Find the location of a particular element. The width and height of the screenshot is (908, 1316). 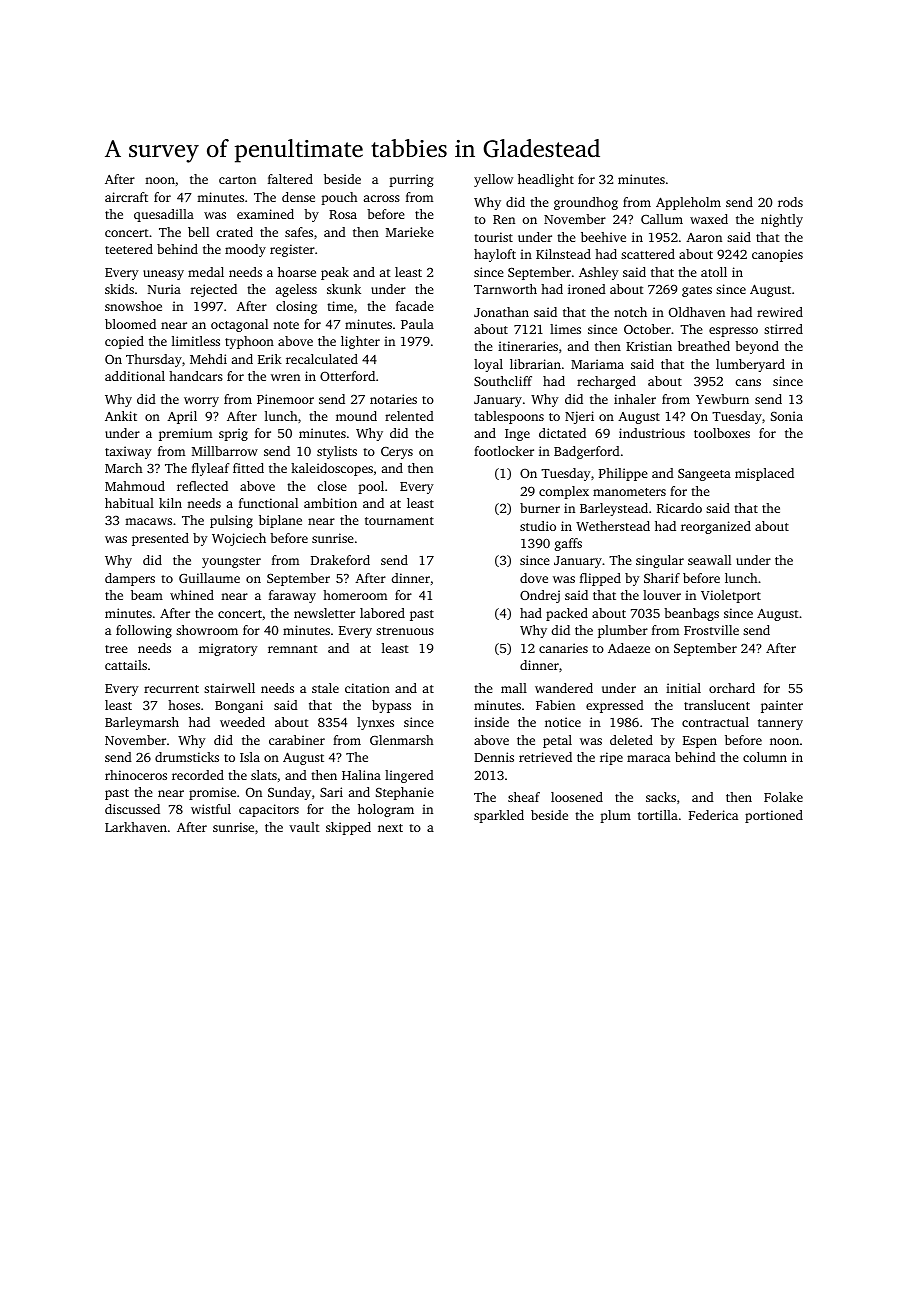

mall is located at coordinates (514, 688).
